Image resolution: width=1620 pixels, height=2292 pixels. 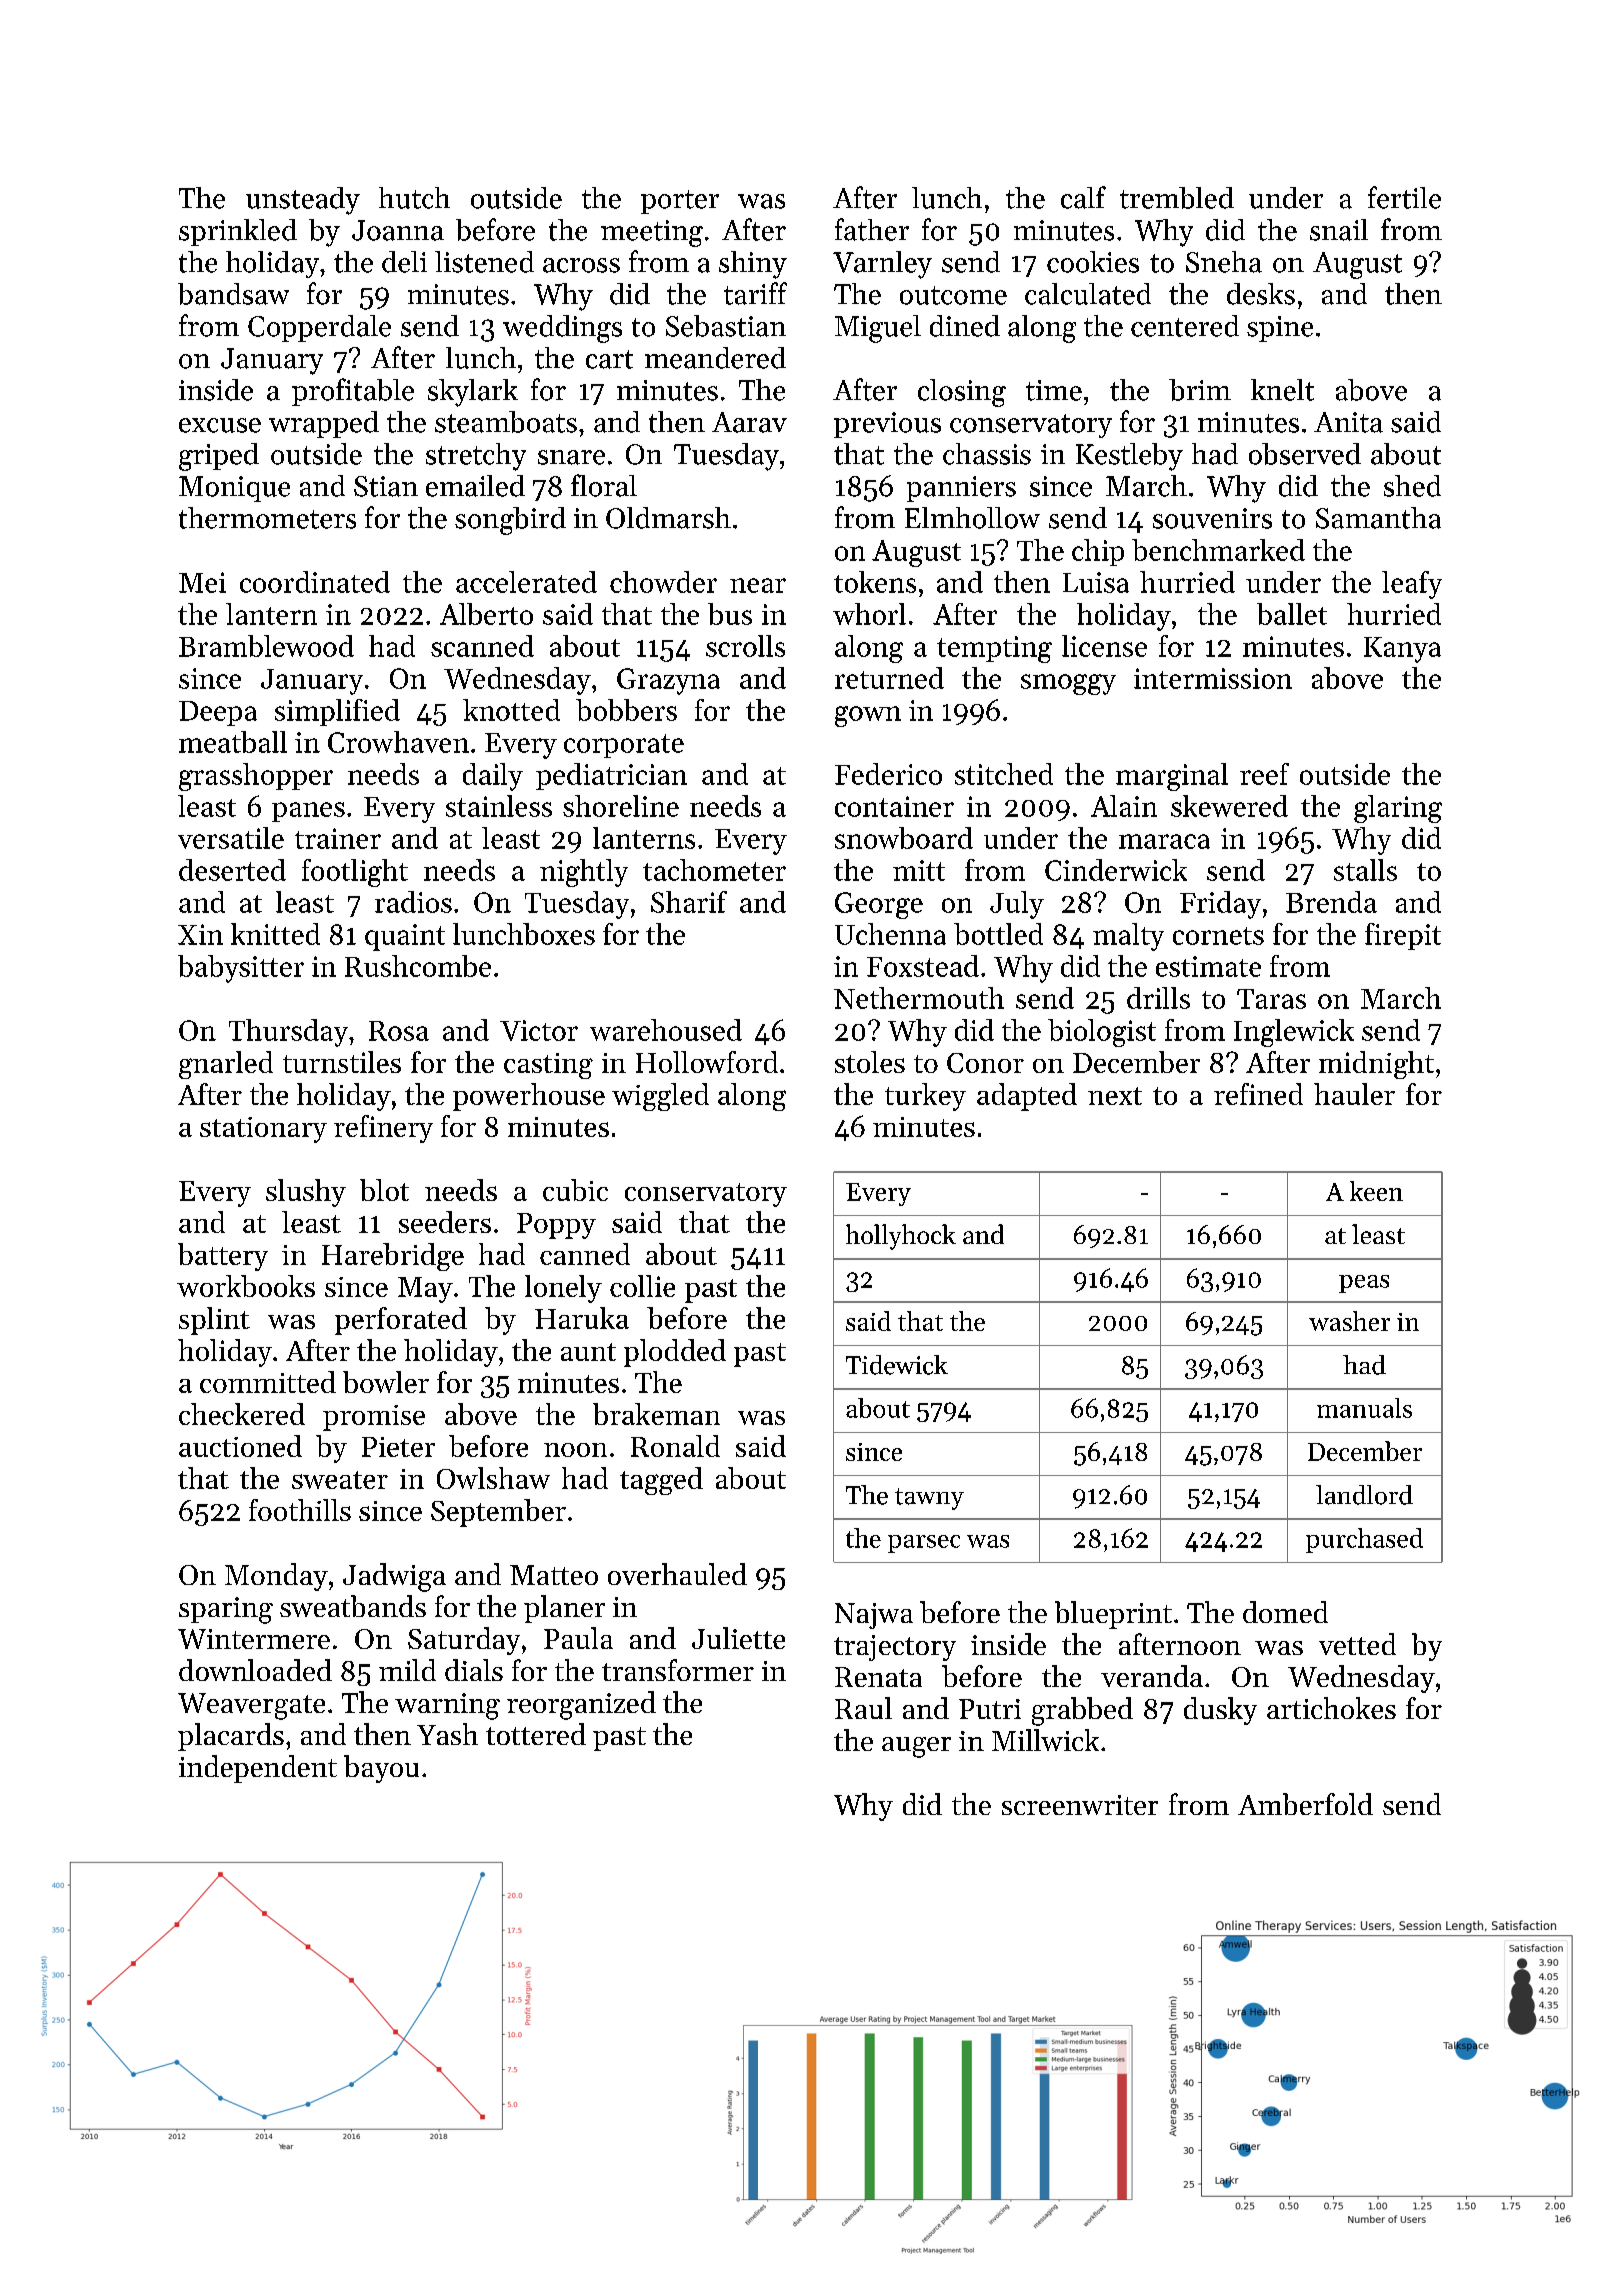 I want to click on hauler, so click(x=1354, y=1094).
